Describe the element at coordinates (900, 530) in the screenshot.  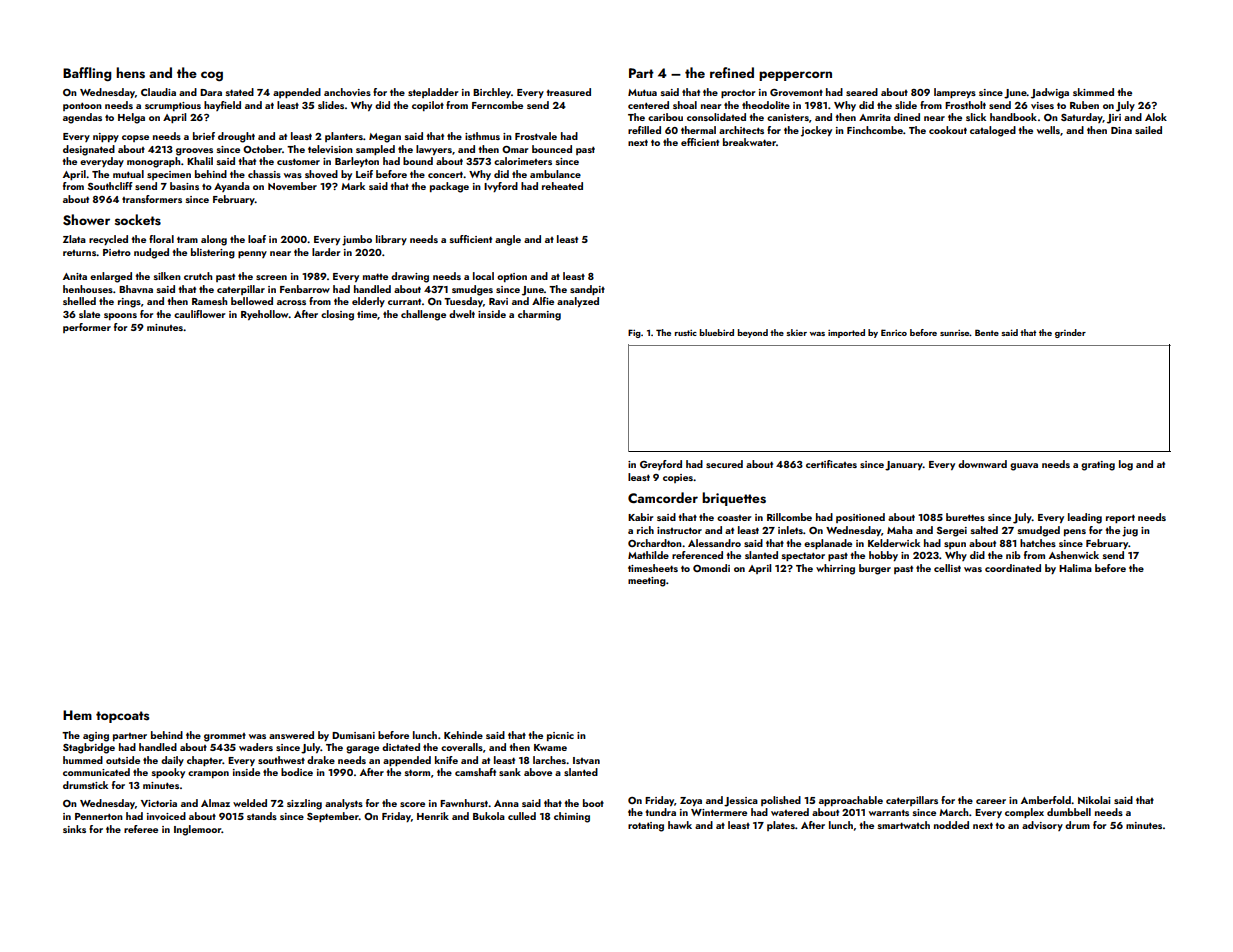
I see `Maha` at that location.
